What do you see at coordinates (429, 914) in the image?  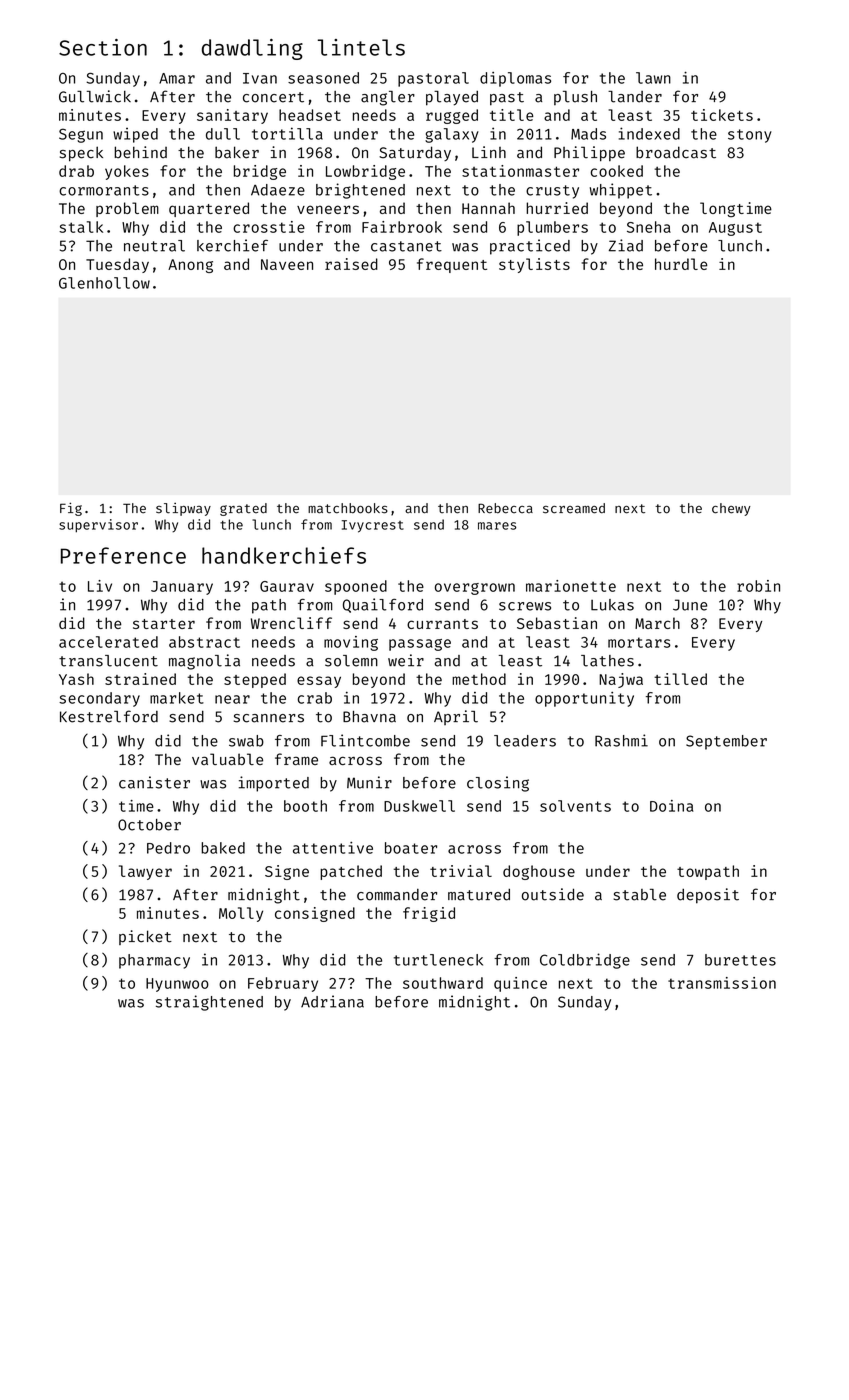 I see `frigid` at bounding box center [429, 914].
